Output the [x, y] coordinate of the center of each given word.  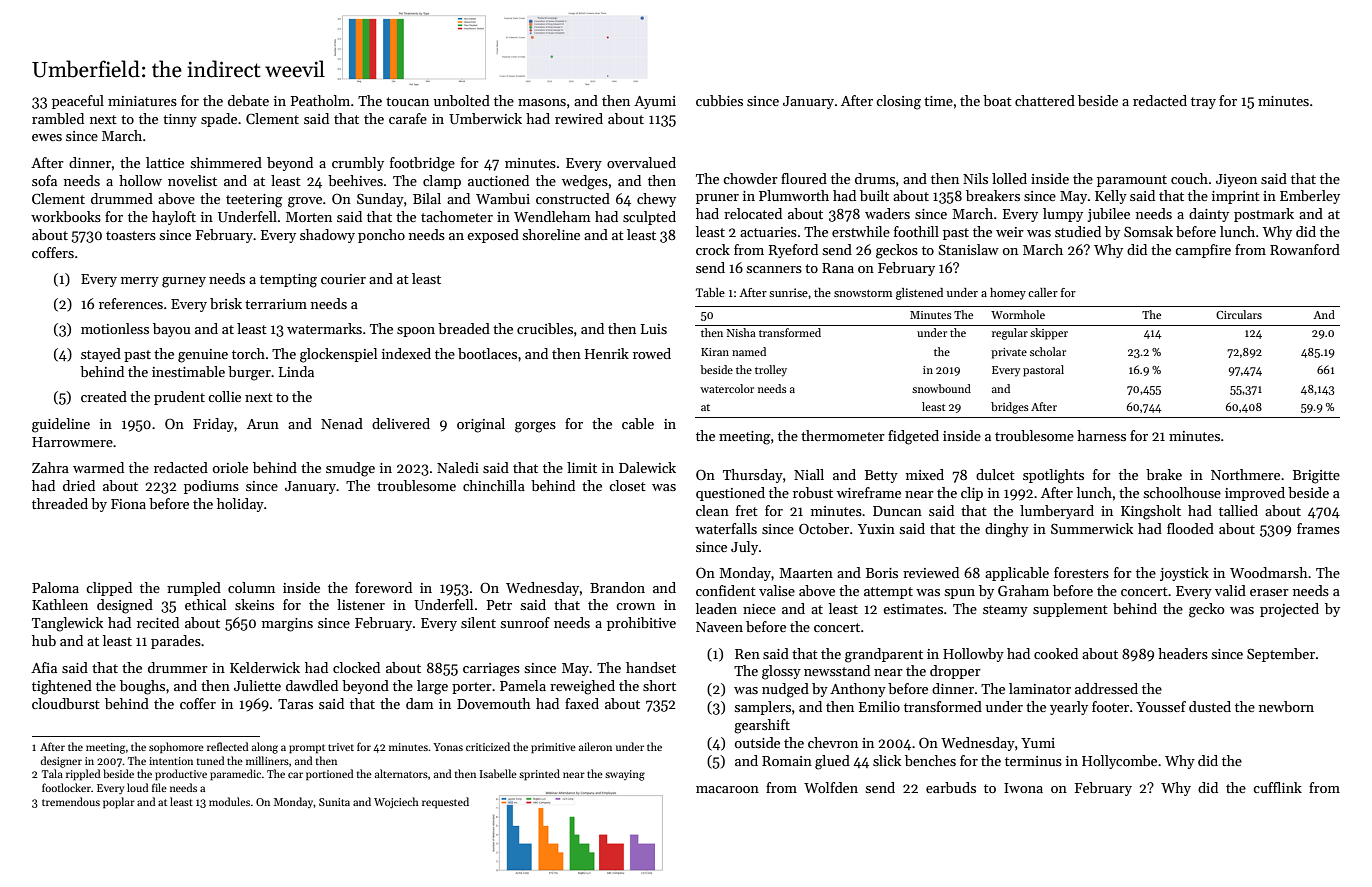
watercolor [727, 388]
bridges [1010, 408]
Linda [296, 371]
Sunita [334, 802]
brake [1164, 474]
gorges [535, 427]
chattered [1045, 100]
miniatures [142, 101]
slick [887, 760]
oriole [230, 467]
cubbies [719, 100]
